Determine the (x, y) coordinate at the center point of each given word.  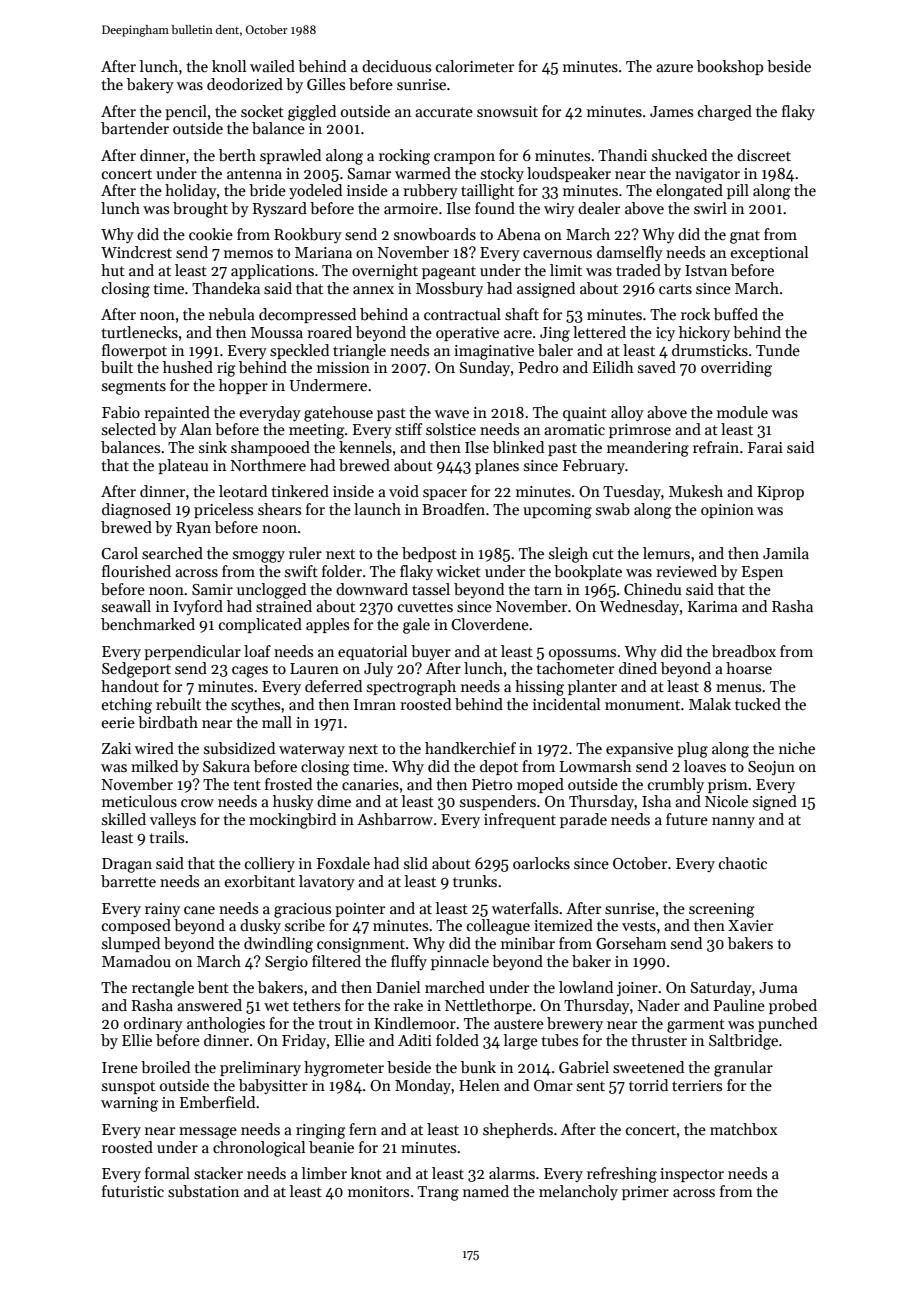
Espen (762, 573)
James (671, 111)
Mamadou (136, 961)
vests (639, 926)
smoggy (259, 557)
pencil (186, 112)
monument (642, 705)
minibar (528, 943)
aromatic (574, 429)
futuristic (133, 1191)
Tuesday (632, 492)
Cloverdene (490, 624)
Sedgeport (136, 670)
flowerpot (134, 351)
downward (372, 589)
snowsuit (507, 111)
